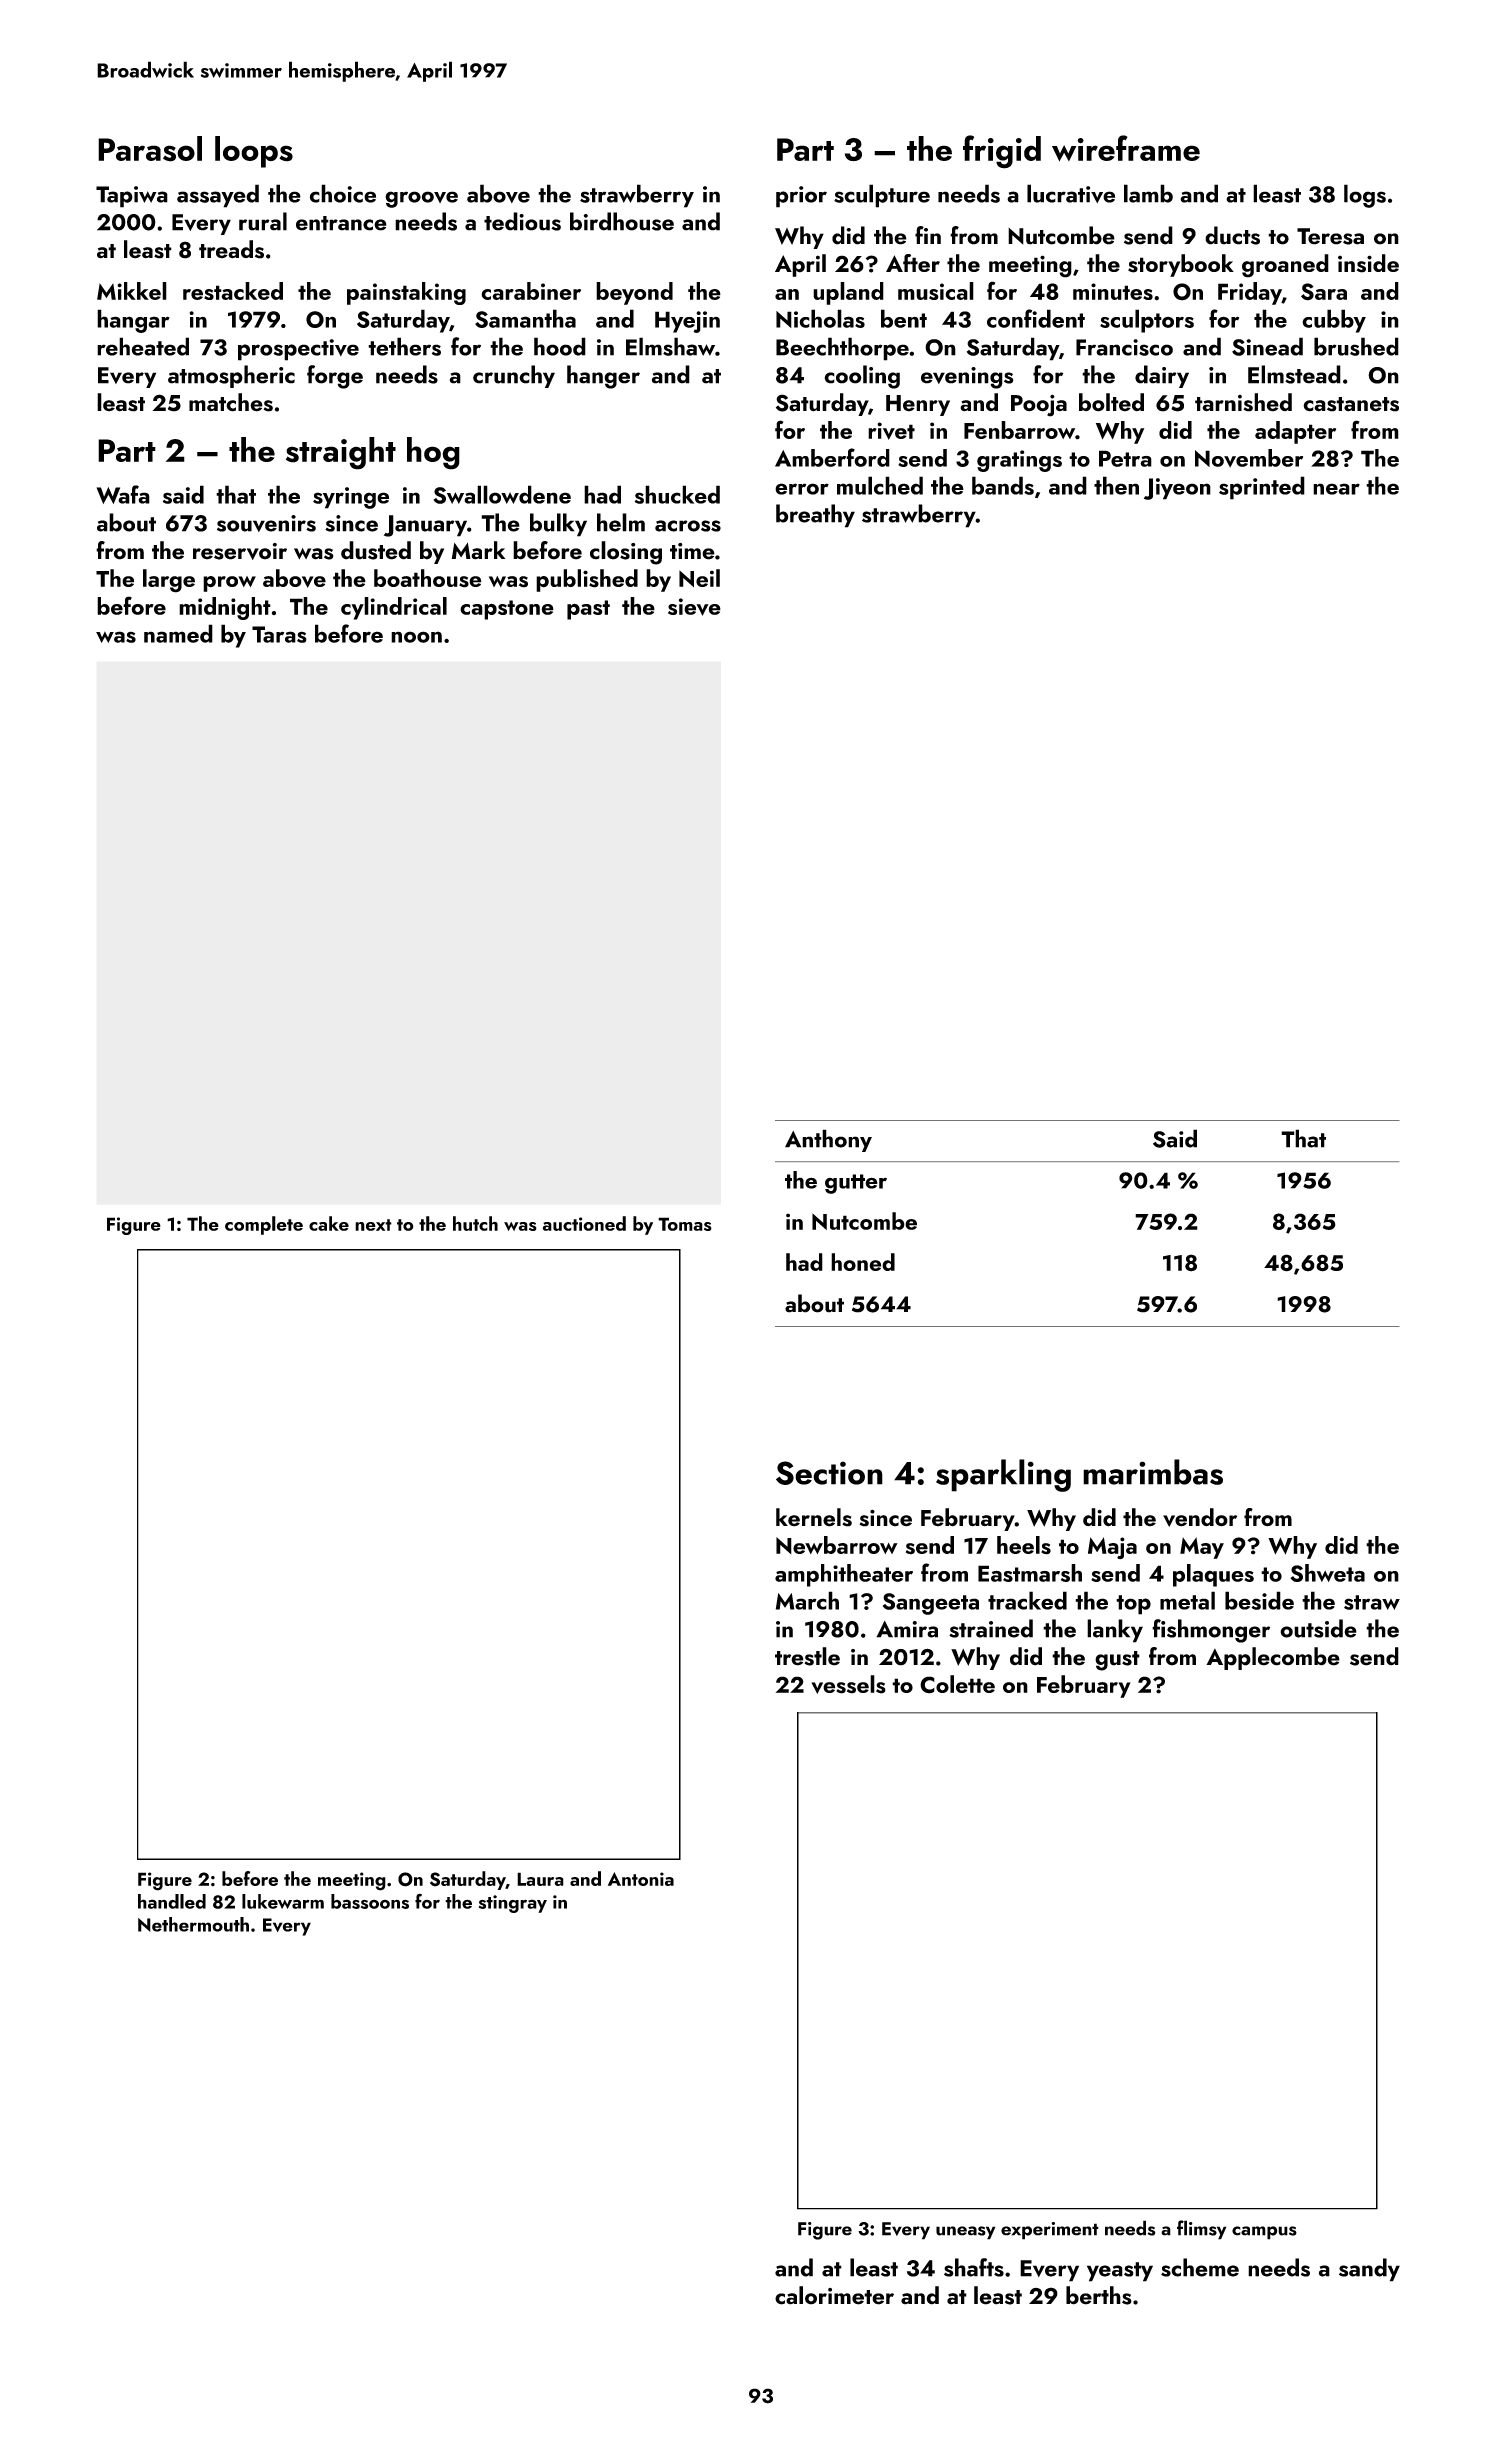 The height and width of the image is (2464, 1496). What do you see at coordinates (834, 2295) in the image?
I see `calorimeter` at bounding box center [834, 2295].
